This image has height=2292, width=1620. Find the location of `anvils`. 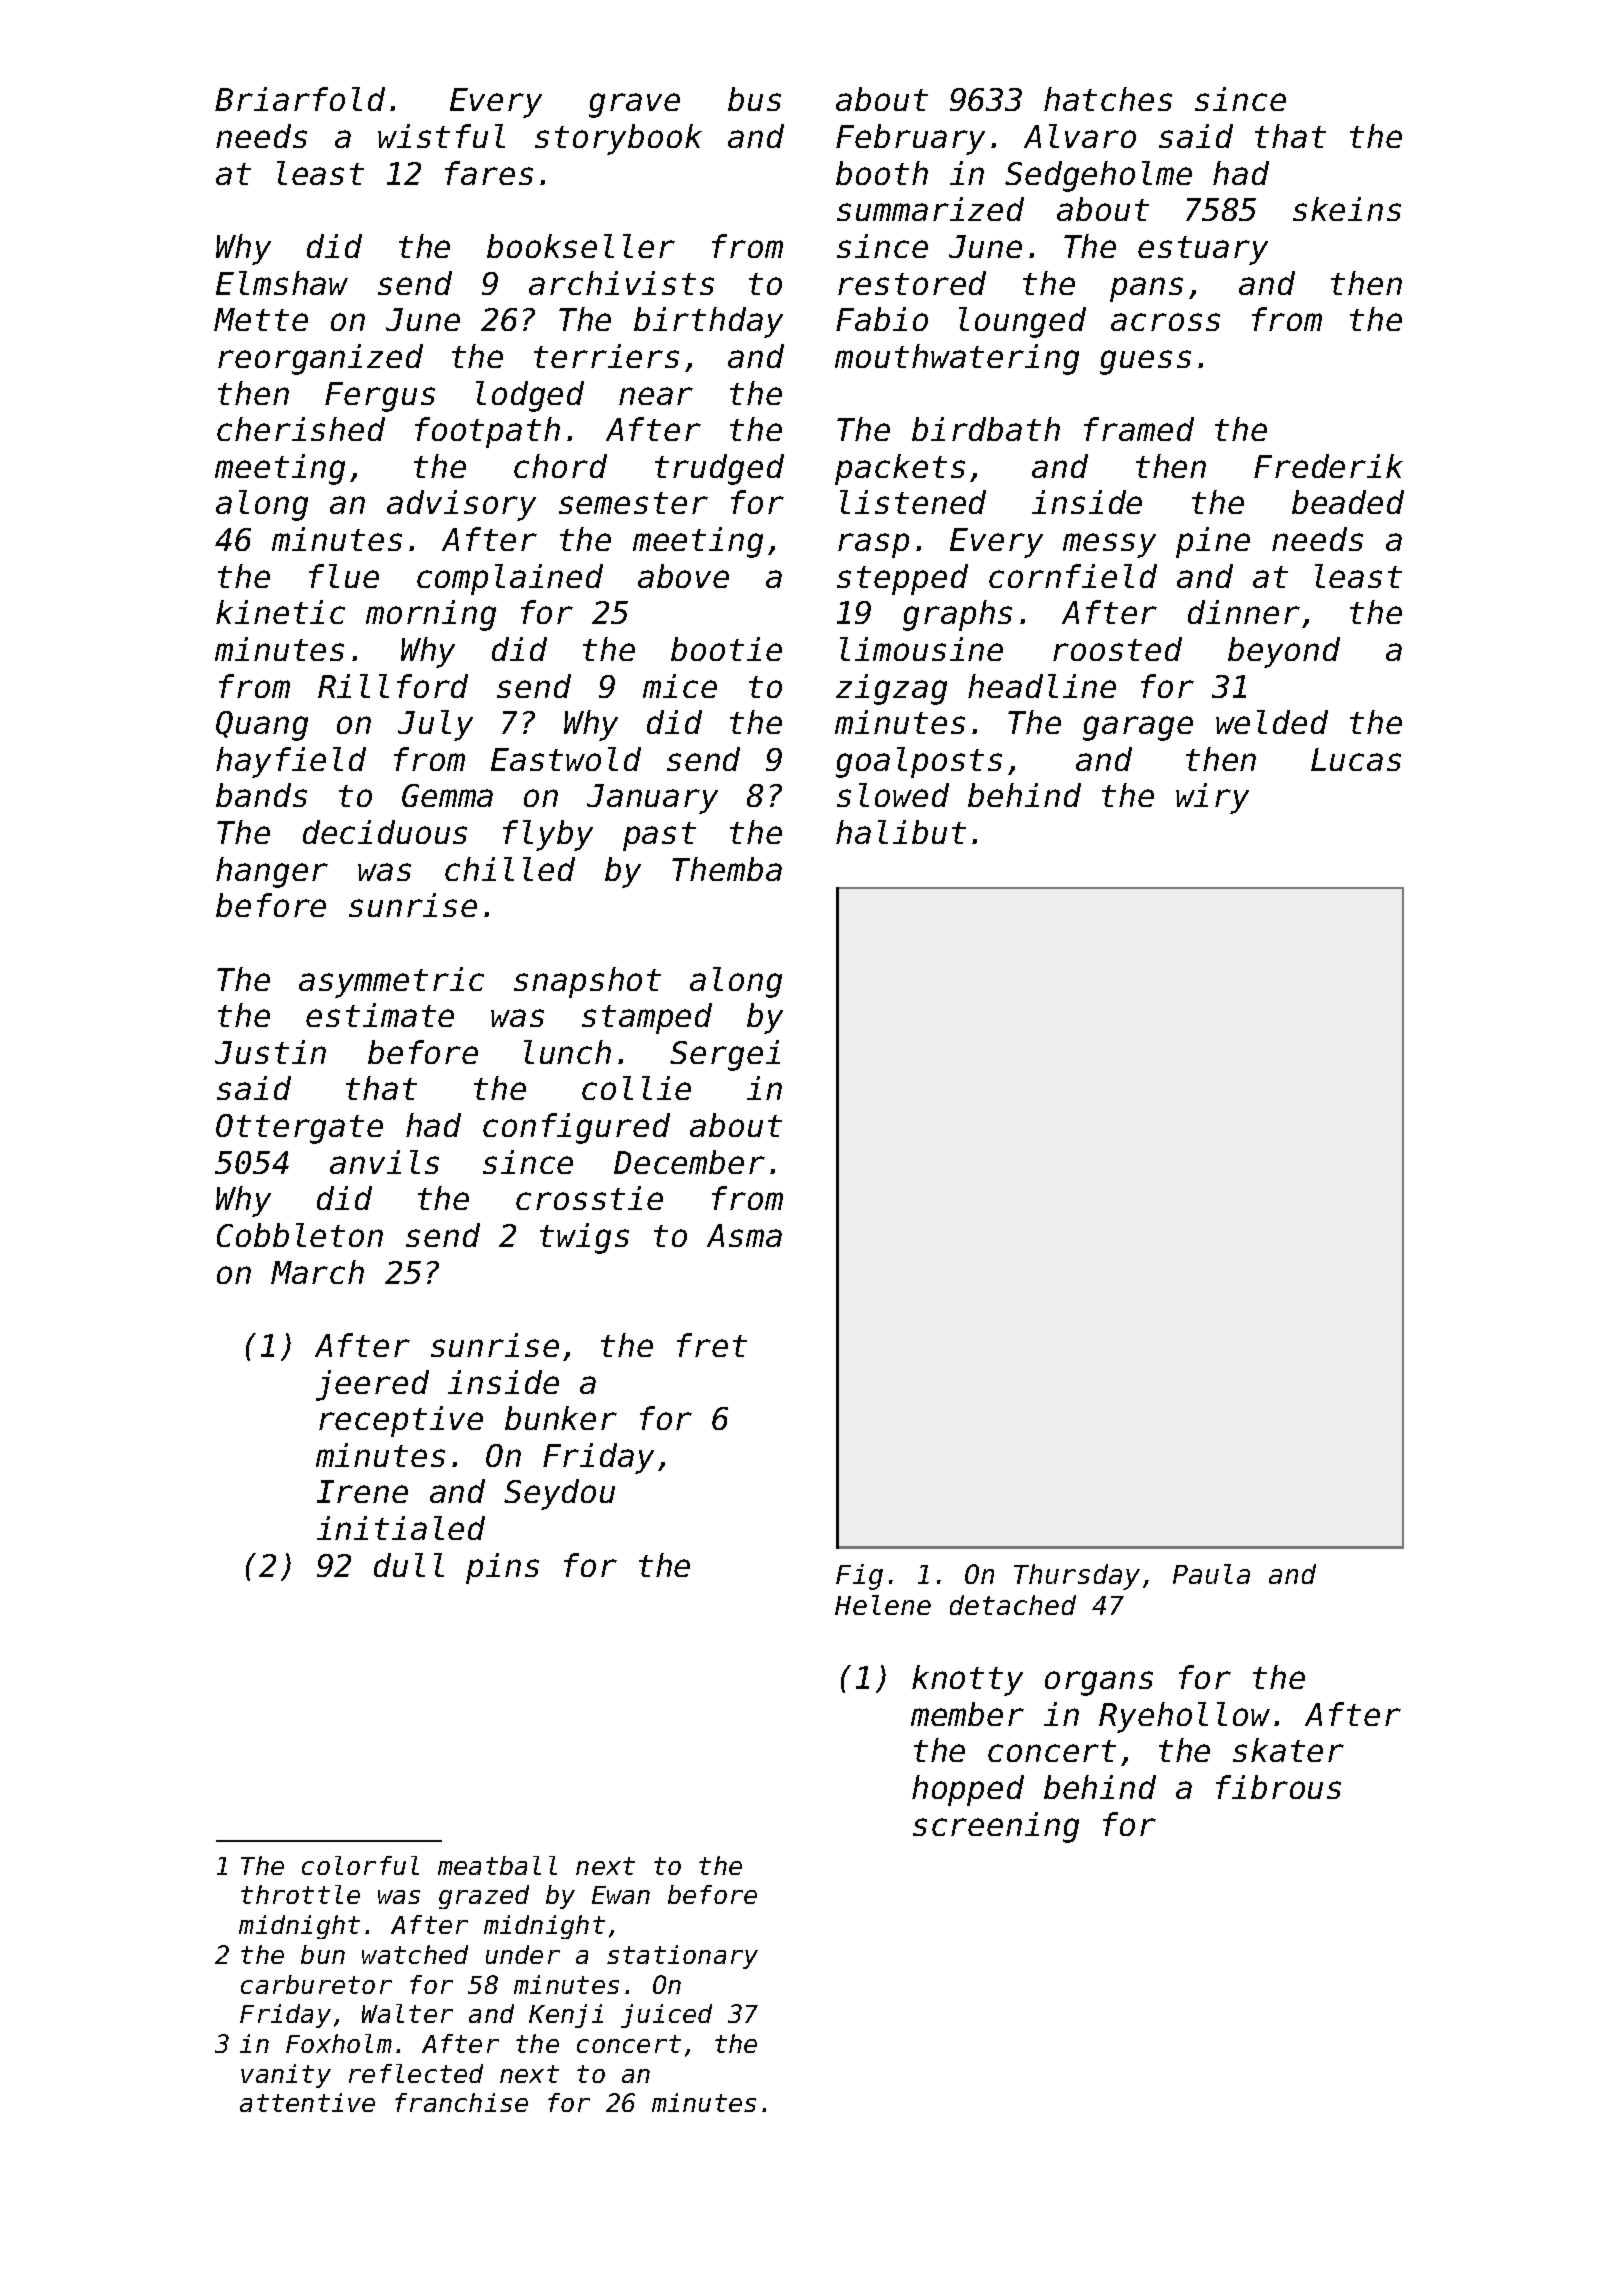

anvils is located at coordinates (384, 1162).
